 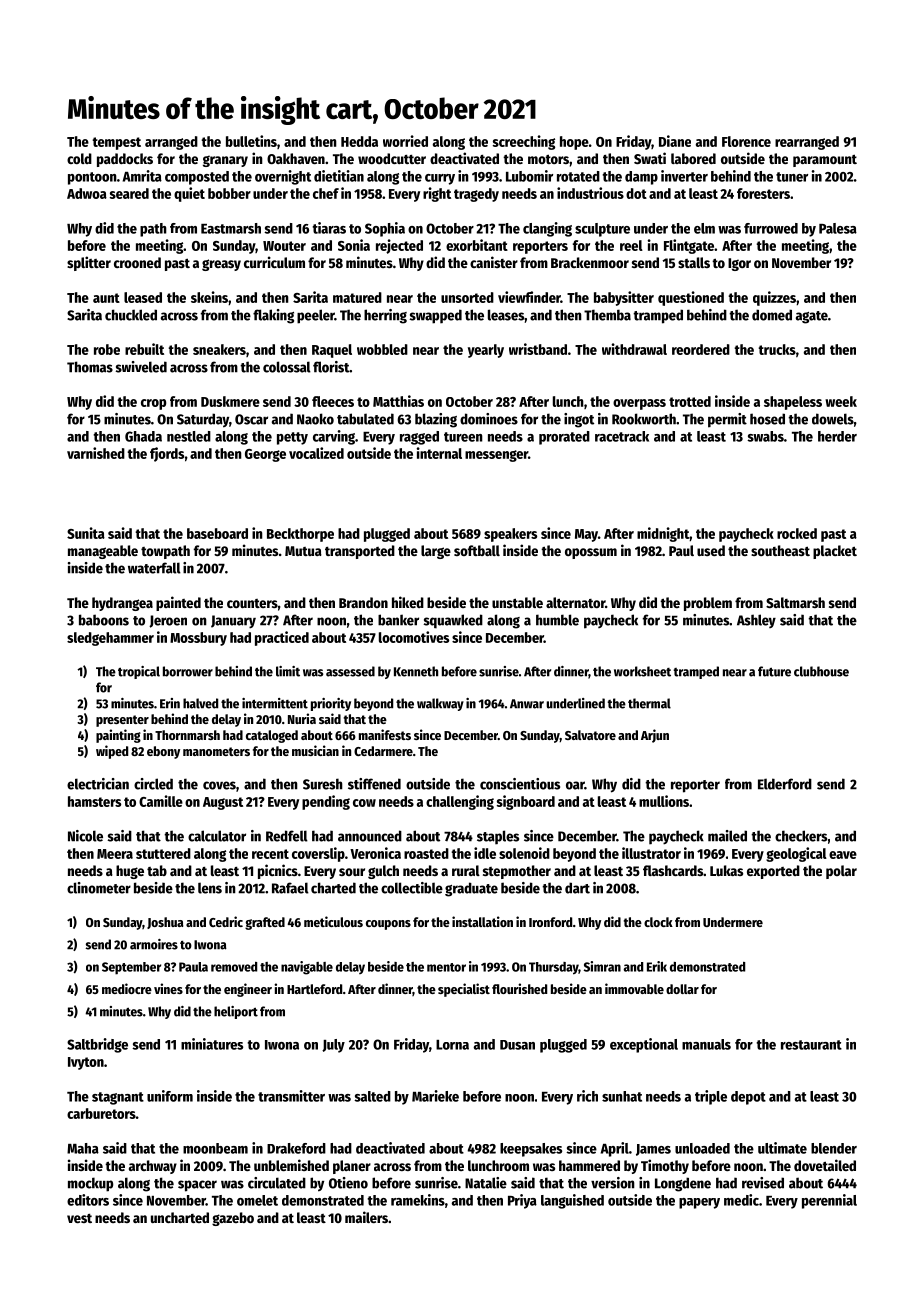 I want to click on baseboard, so click(x=217, y=533).
